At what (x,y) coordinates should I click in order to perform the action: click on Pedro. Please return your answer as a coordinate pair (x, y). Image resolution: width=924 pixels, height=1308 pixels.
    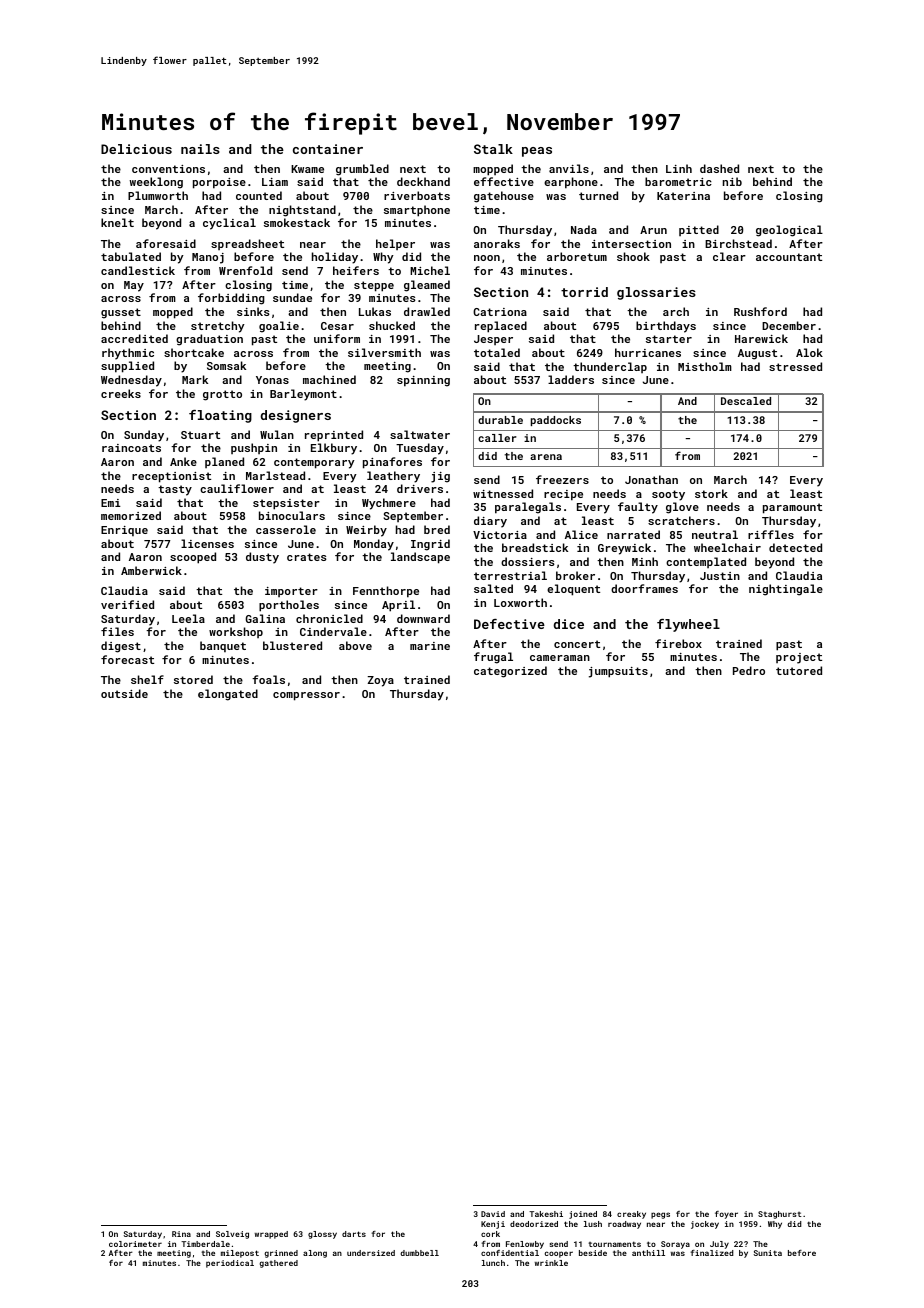
    Looking at the image, I should click on (749, 670).
